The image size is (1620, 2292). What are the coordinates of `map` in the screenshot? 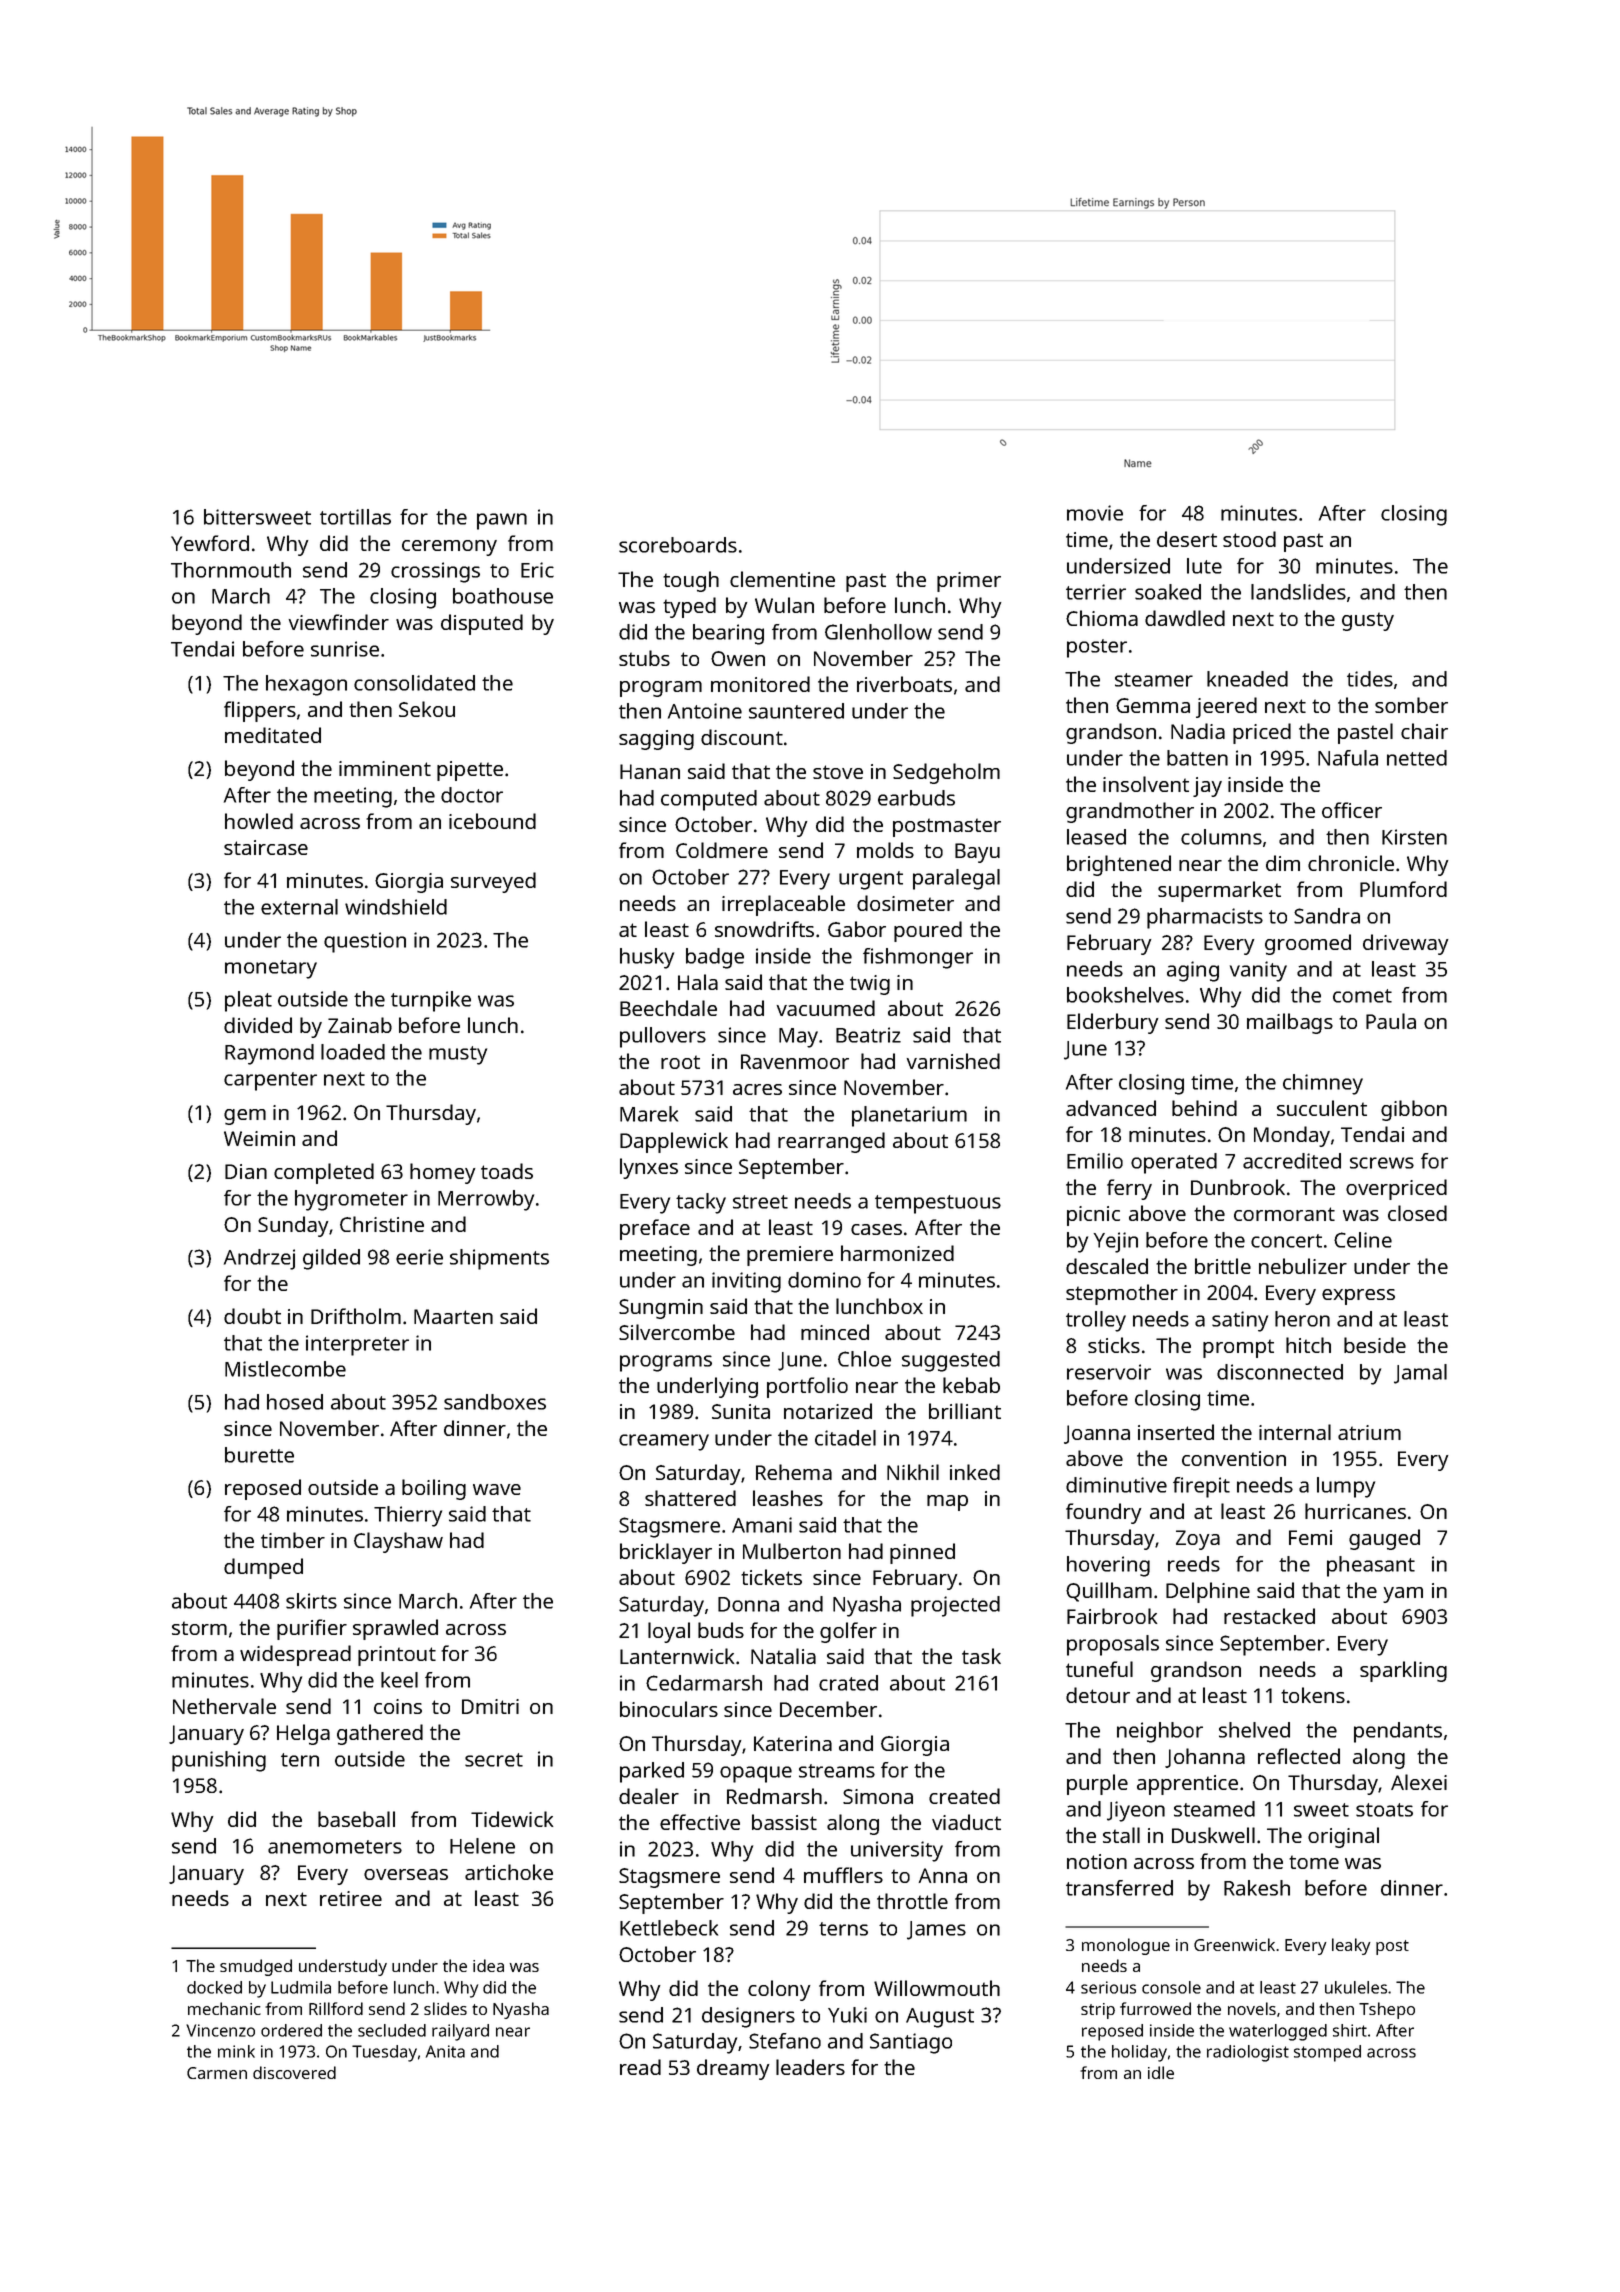 It's located at (947, 1503).
